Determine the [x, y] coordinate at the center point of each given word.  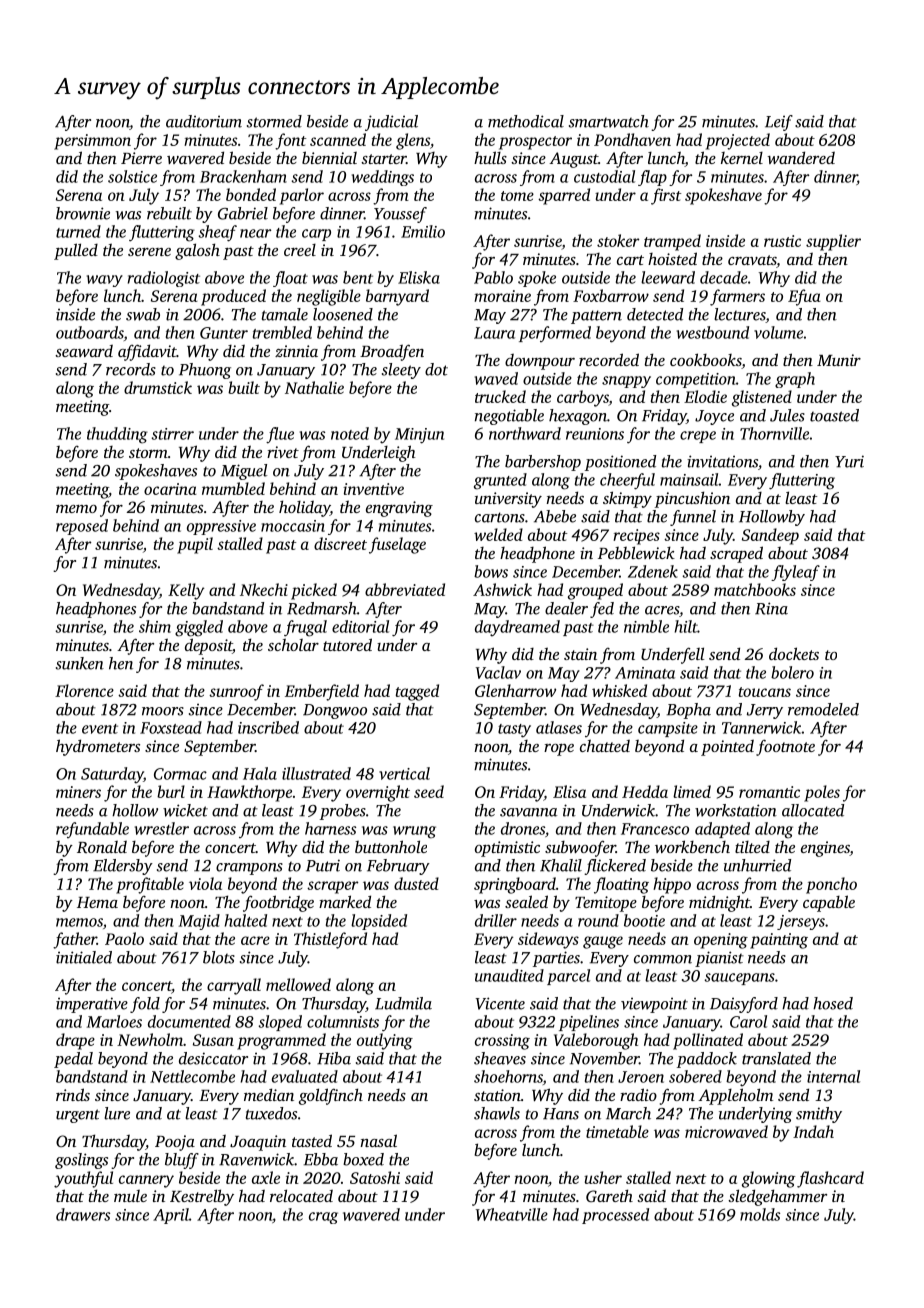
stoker [618, 240]
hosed [833, 1003]
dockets [794, 653]
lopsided [379, 922]
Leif [779, 123]
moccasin [293, 526]
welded [498, 534]
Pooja [175, 1143]
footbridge [278, 903]
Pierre [141, 158]
